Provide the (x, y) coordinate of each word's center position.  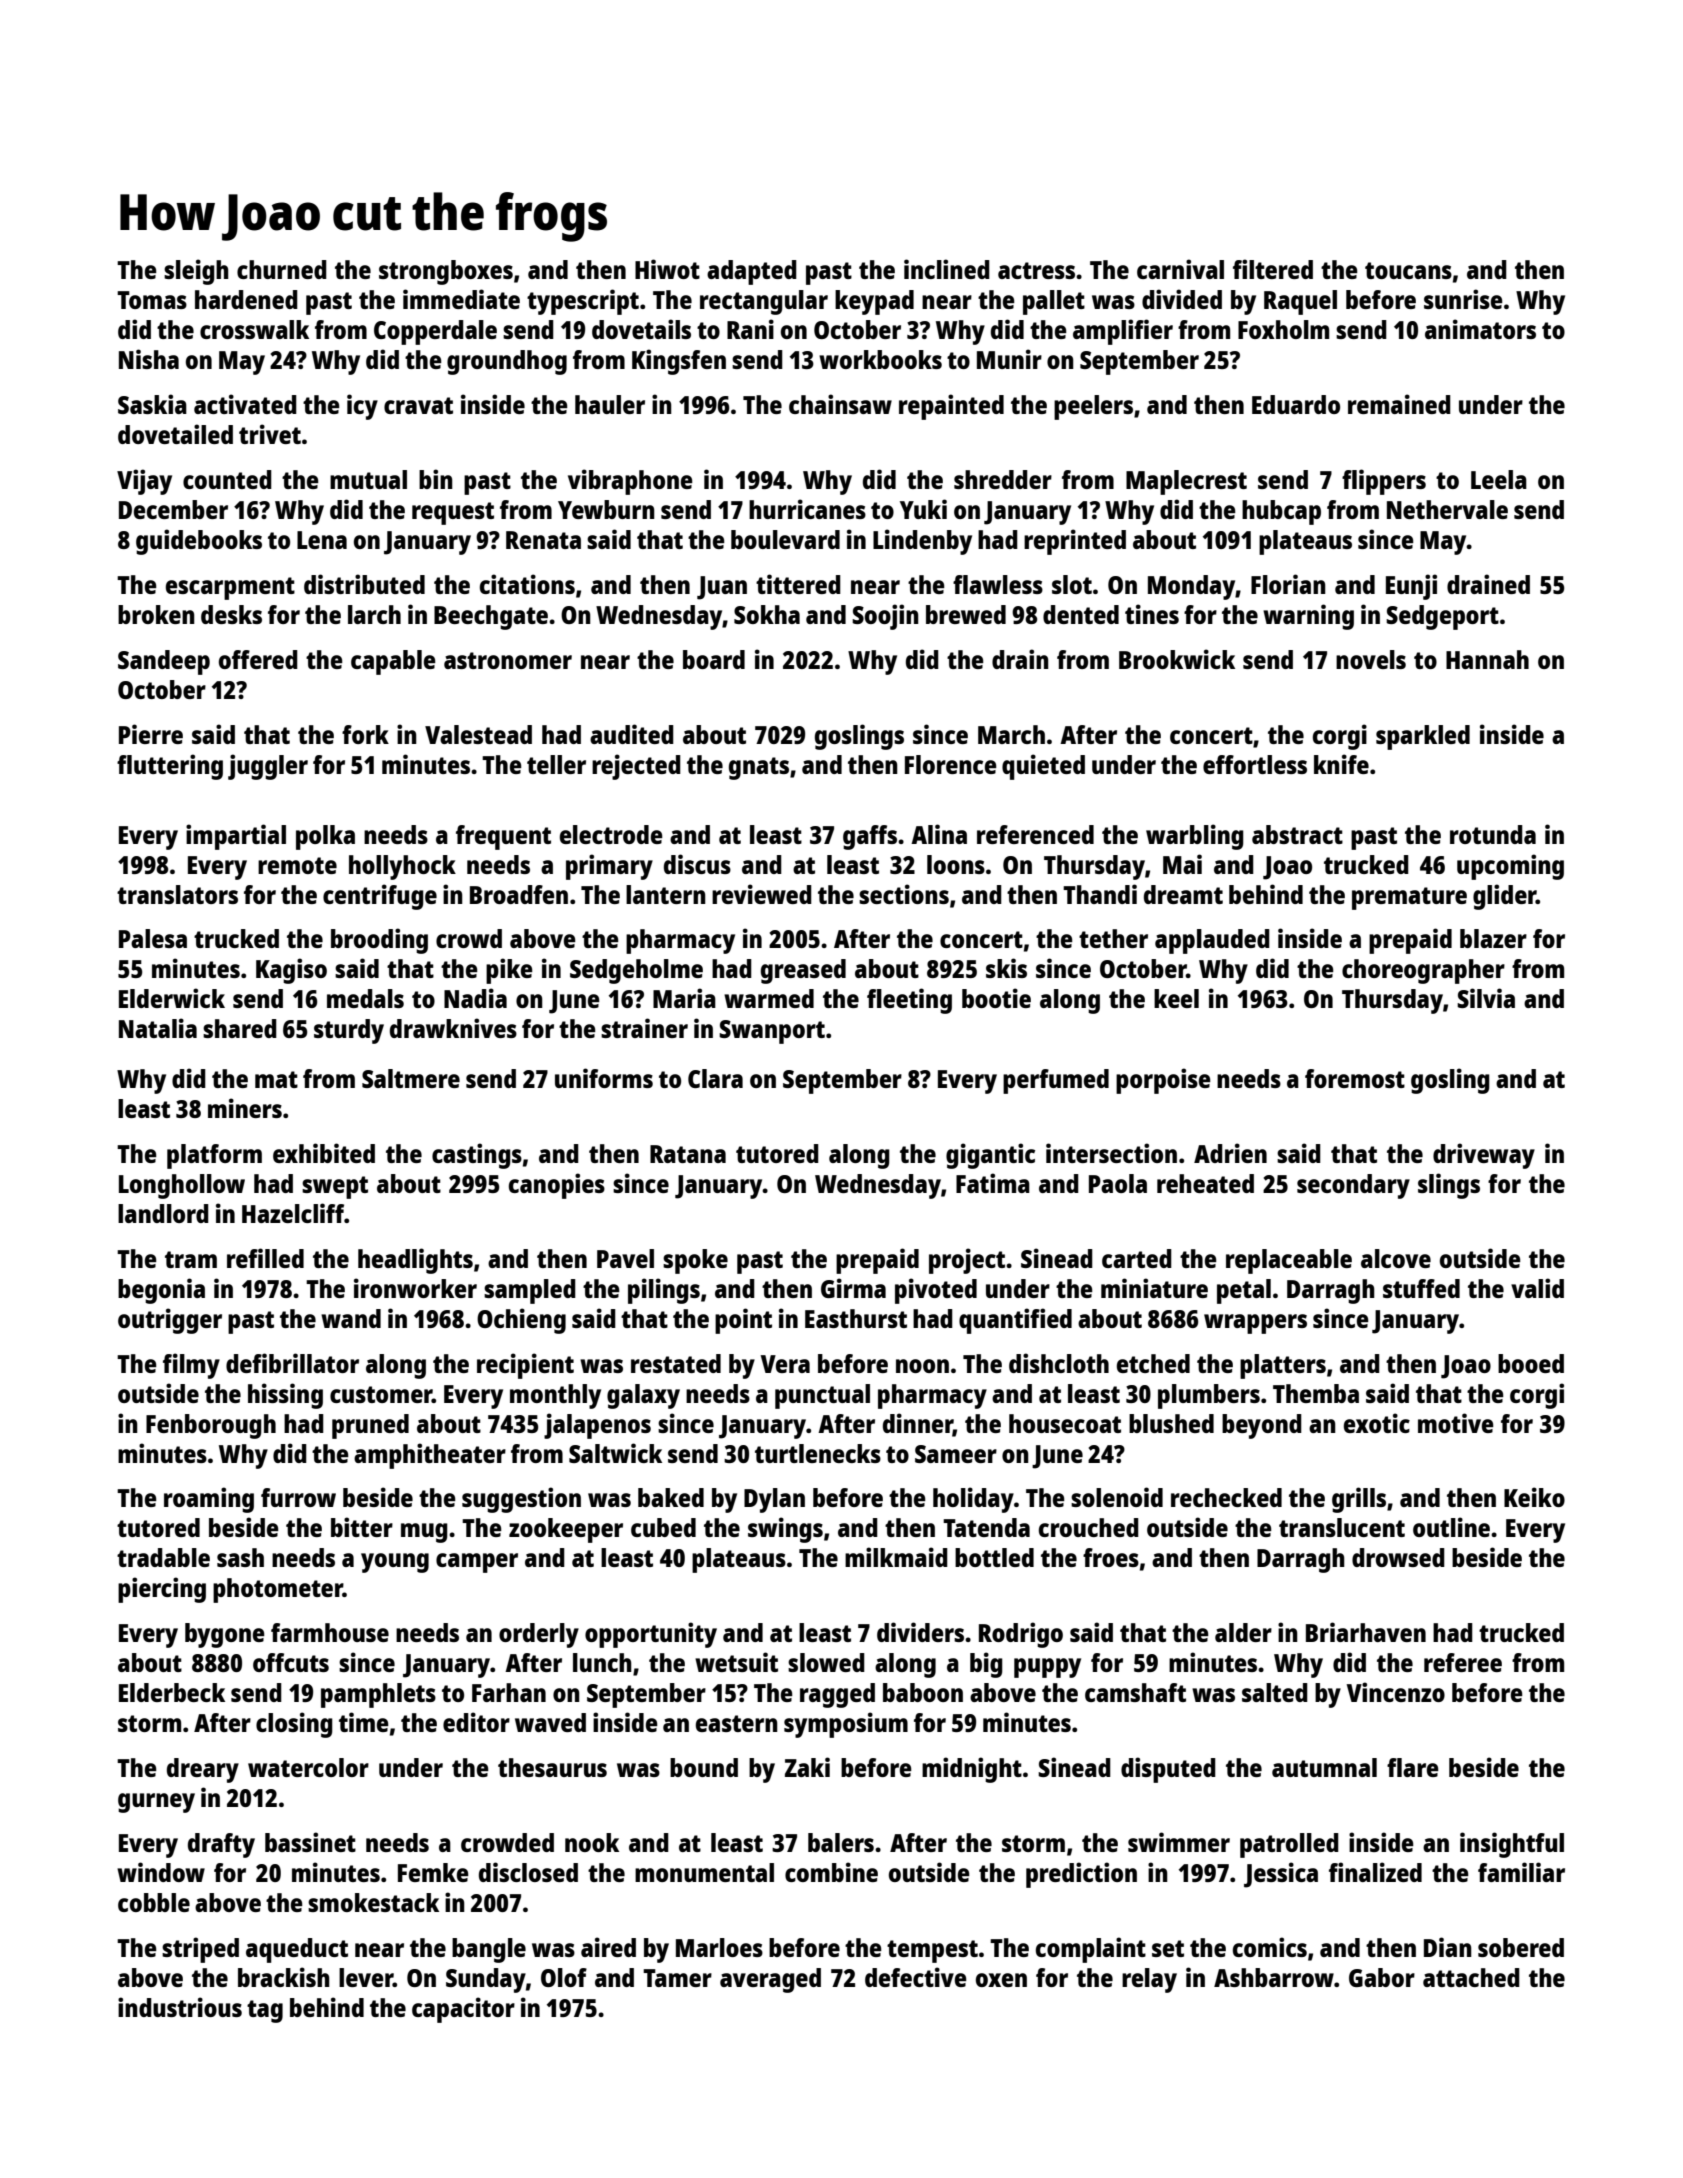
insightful (1512, 1845)
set (1168, 1948)
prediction (1081, 1875)
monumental (704, 1872)
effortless (1255, 764)
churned (282, 269)
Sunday (486, 1980)
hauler (610, 404)
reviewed (762, 894)
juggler (268, 767)
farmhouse (330, 1632)
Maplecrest (1186, 482)
